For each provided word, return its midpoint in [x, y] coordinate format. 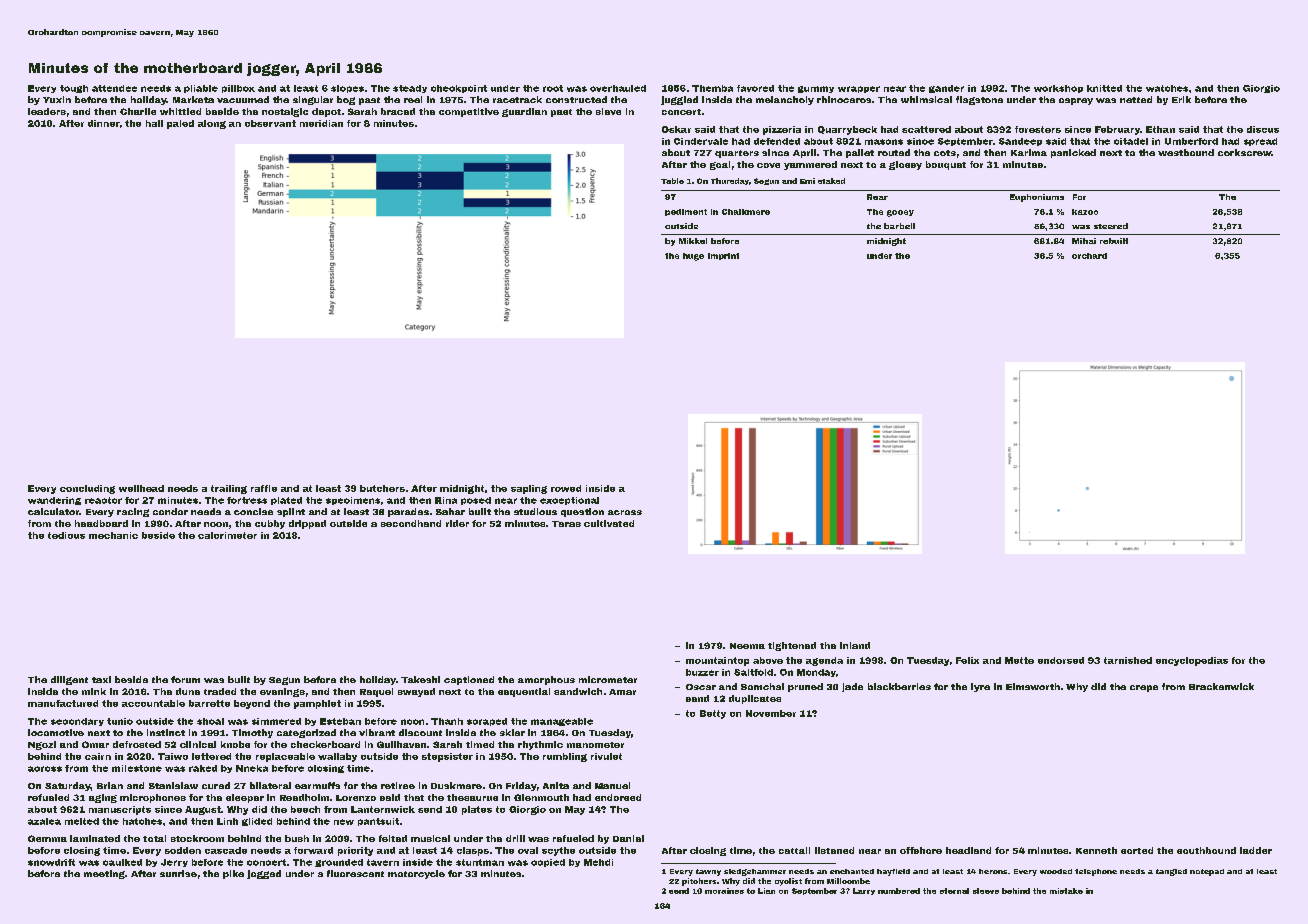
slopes [347, 89]
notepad [1207, 872]
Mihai [1084, 241]
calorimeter [227, 535]
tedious [66, 535]
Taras [566, 524]
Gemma [47, 838]
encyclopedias [1192, 661]
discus [1263, 129]
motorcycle [416, 874]
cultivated [609, 523]
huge [693, 257]
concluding [87, 489]
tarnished [1128, 660]
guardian [524, 112]
